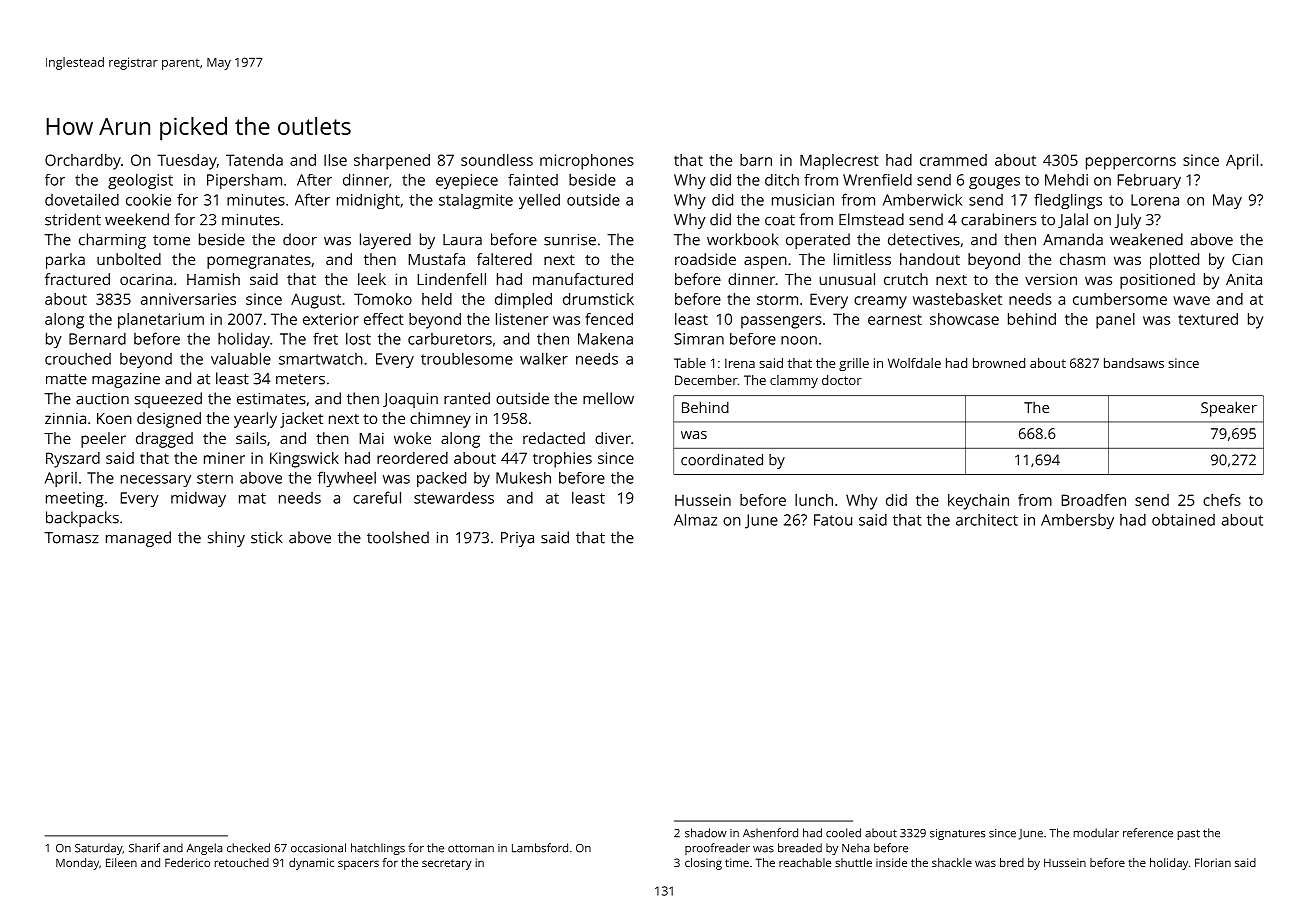  Describe the element at coordinates (517, 539) in the screenshot. I see `Priya` at that location.
